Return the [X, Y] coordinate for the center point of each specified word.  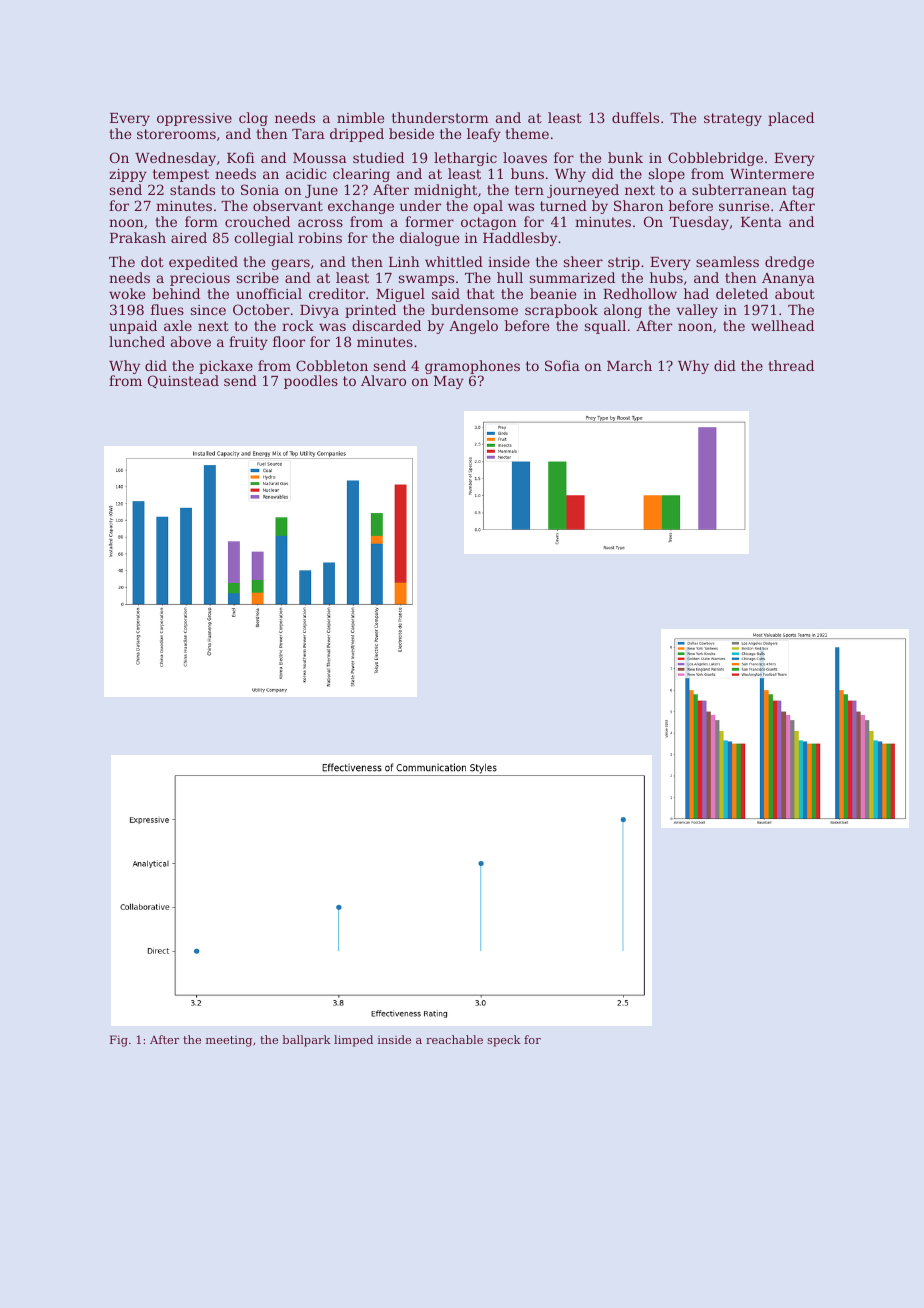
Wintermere [772, 174]
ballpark [306, 1041]
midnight [445, 191]
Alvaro [383, 380]
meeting [229, 1041]
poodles [311, 382]
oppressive [194, 119]
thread [791, 365]
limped [353, 1041]
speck [504, 1041]
